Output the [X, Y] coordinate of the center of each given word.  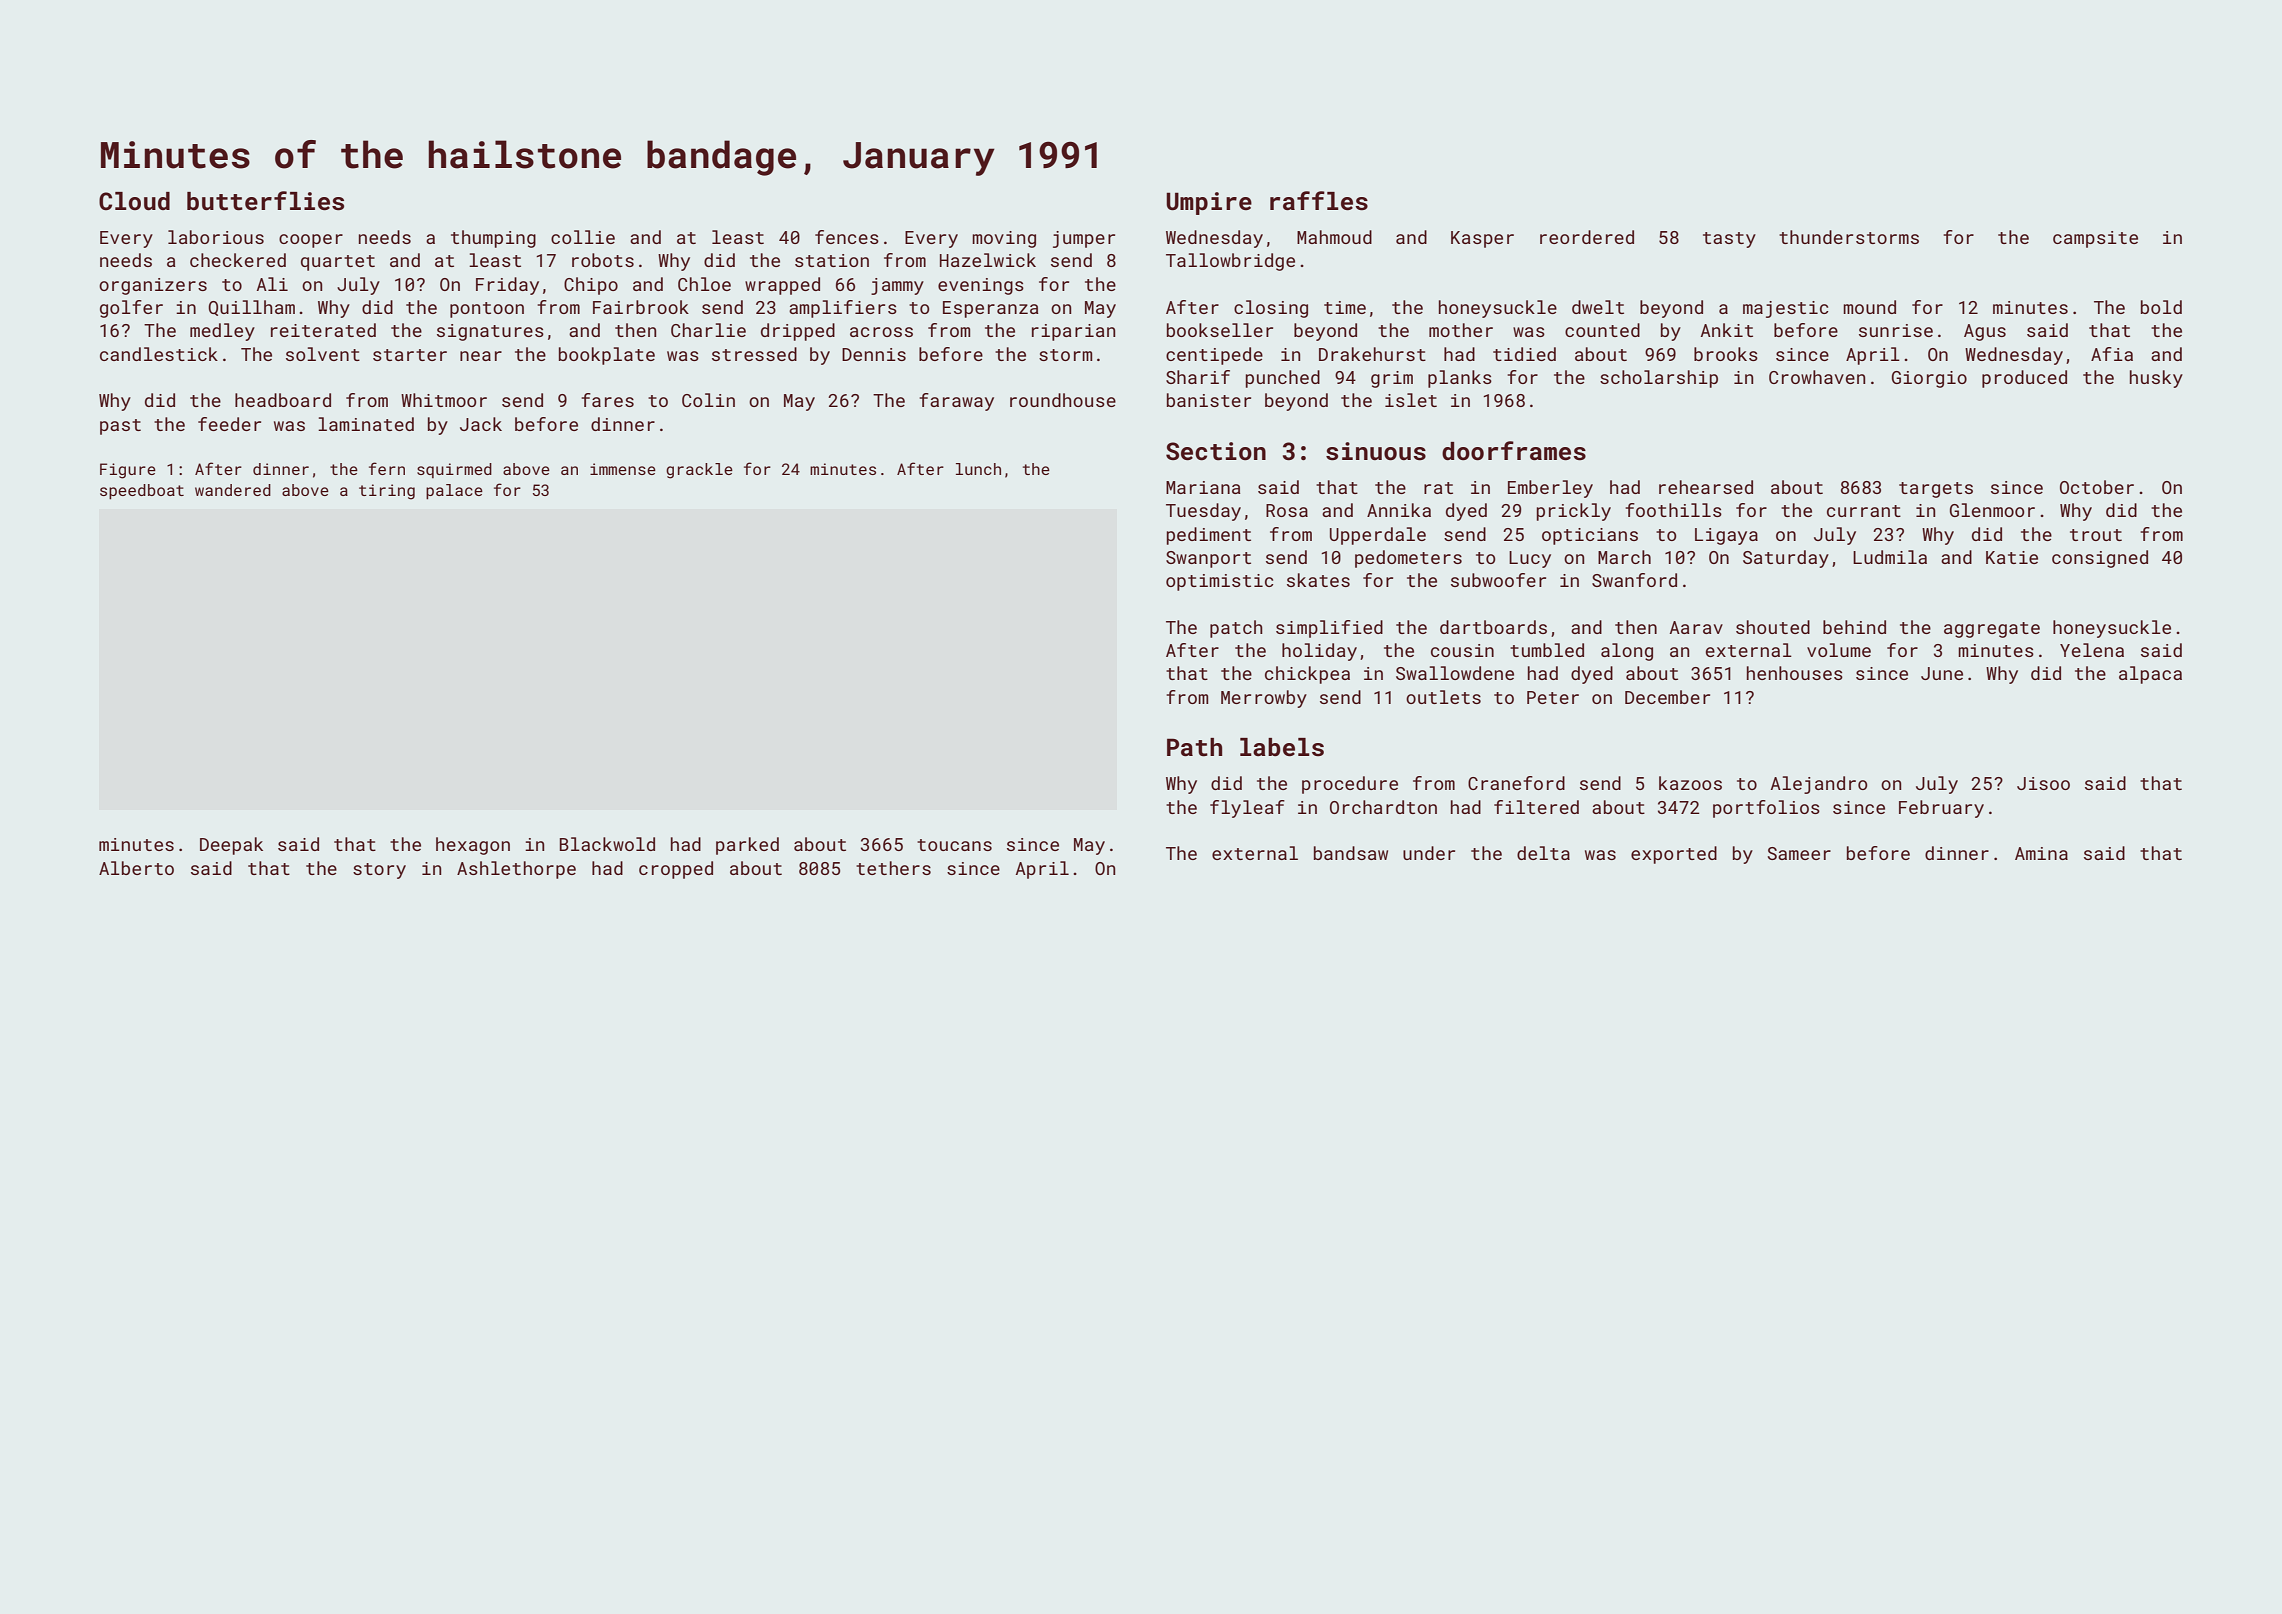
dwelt [1598, 307]
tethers [893, 868]
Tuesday [1203, 512]
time [1345, 307]
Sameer [1799, 853]
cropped [676, 870]
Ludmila [1890, 557]
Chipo [591, 286]
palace [454, 492]
